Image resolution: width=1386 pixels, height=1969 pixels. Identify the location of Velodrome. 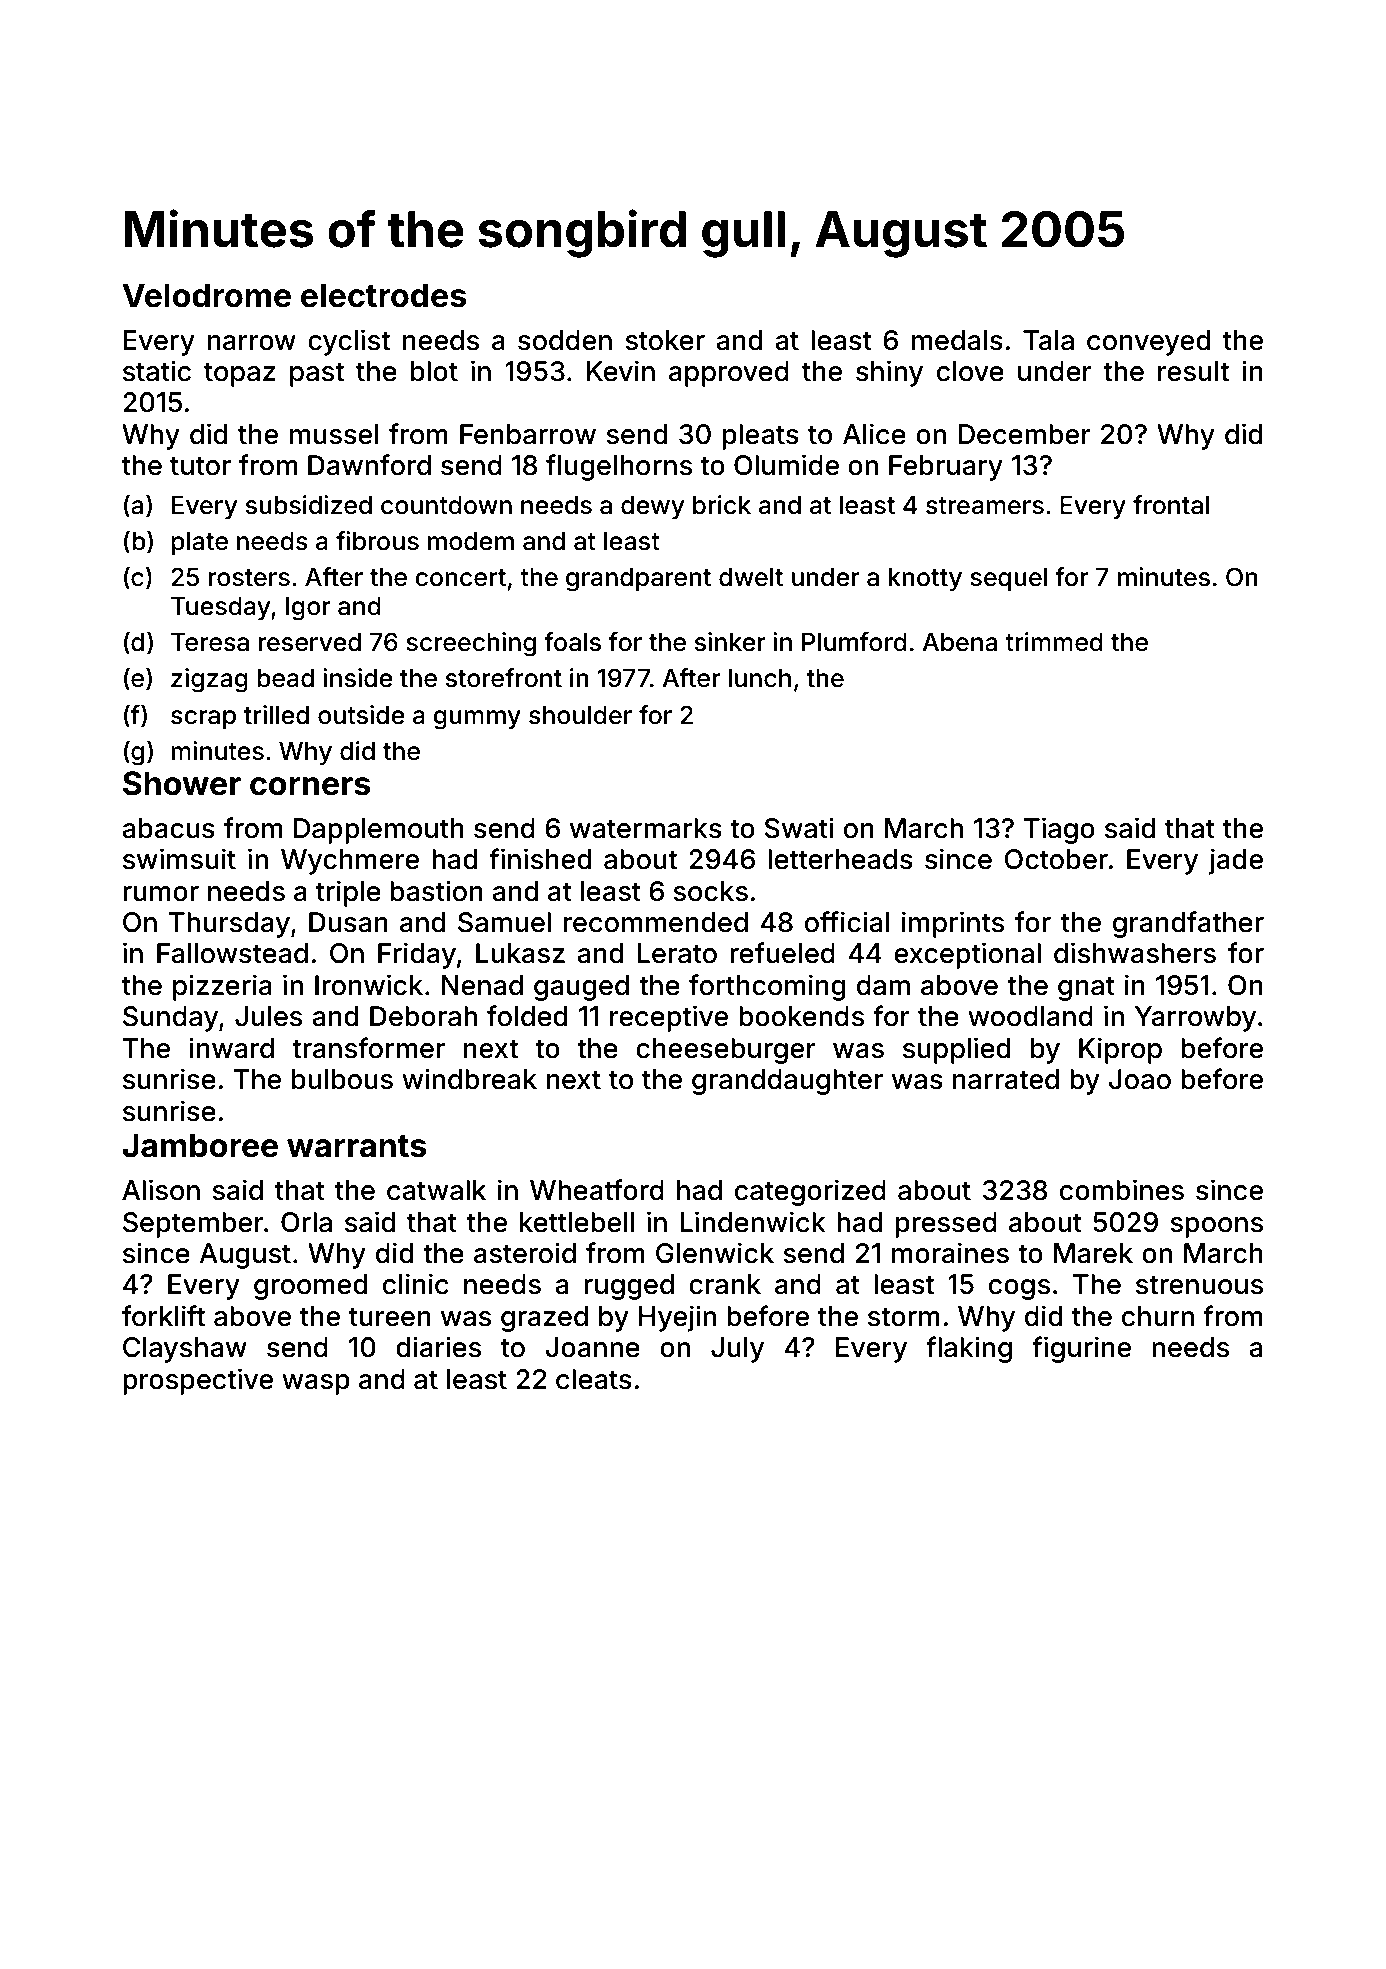
(206, 295).
